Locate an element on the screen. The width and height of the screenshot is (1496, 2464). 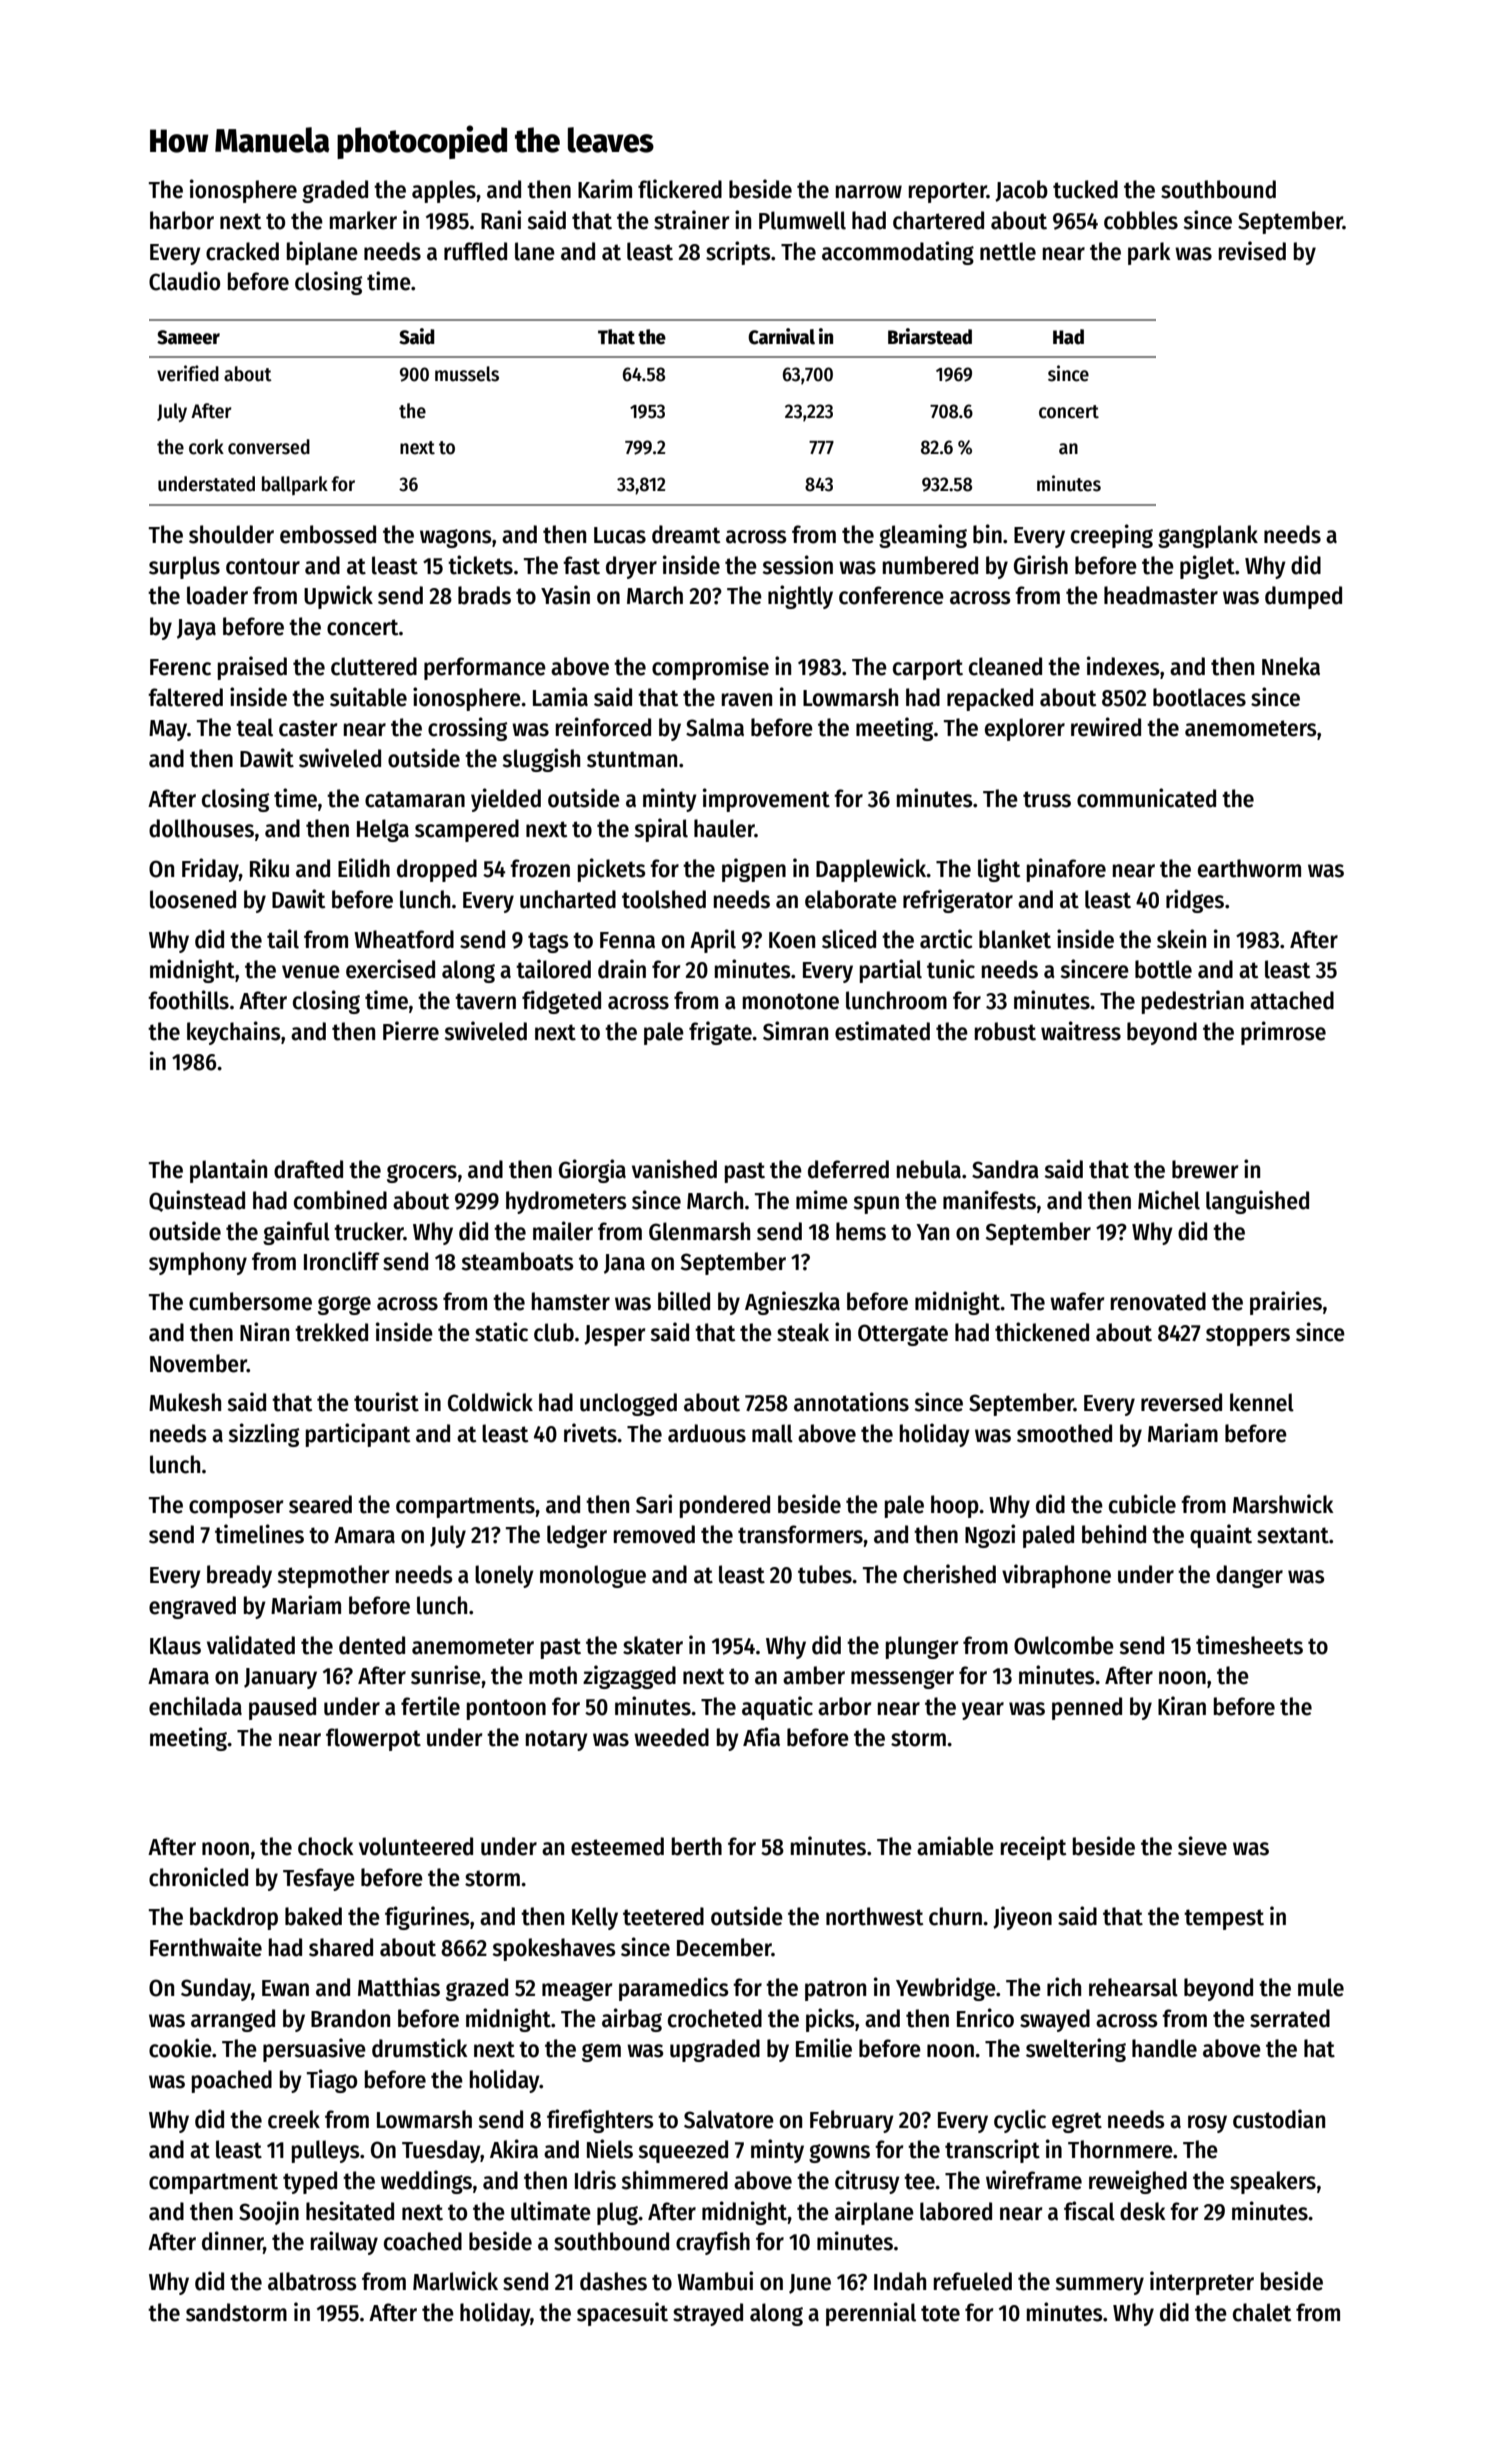
Coldwick is located at coordinates (490, 1402).
